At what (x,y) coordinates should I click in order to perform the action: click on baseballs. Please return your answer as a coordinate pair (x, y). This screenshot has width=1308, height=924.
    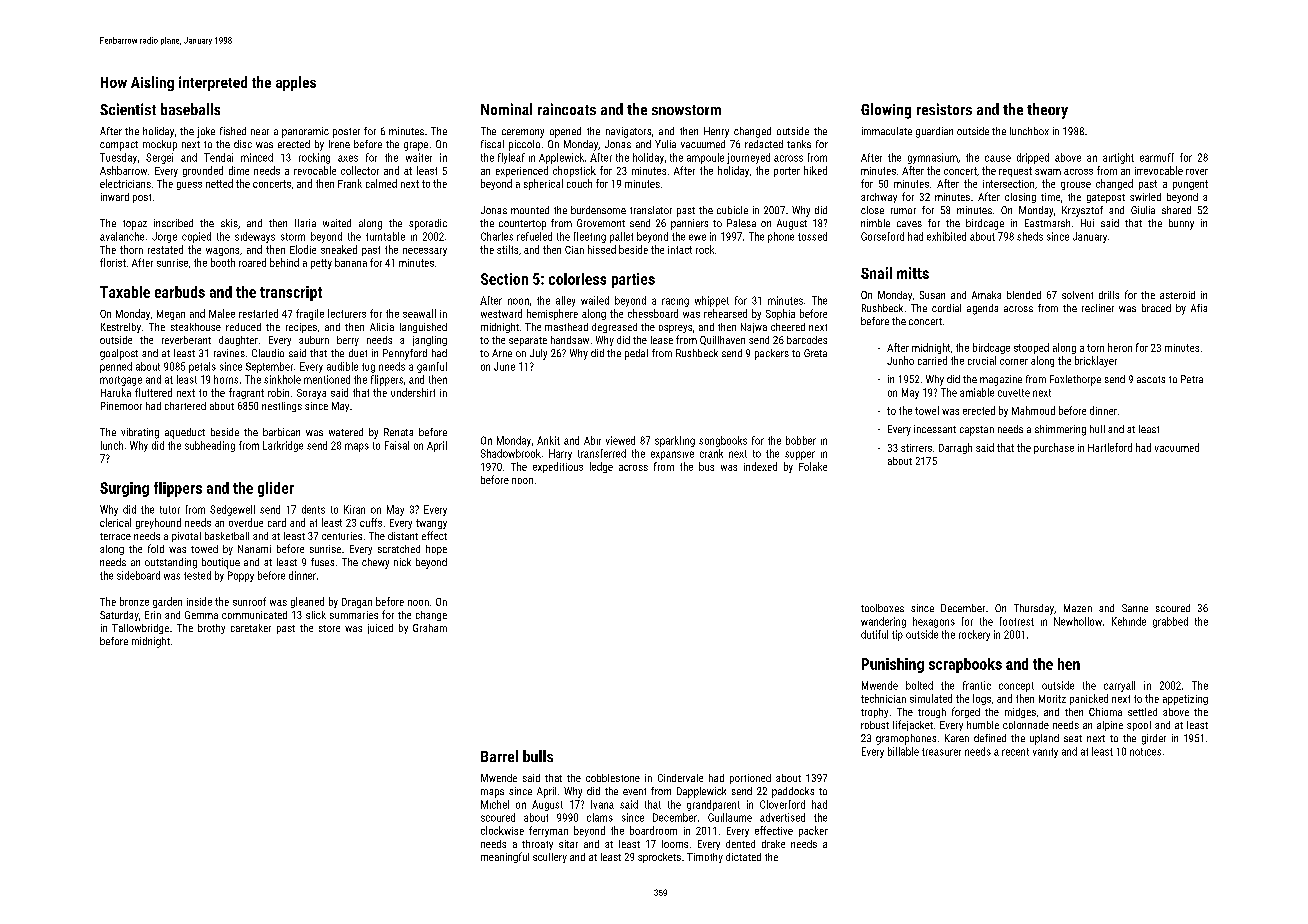
    Looking at the image, I should click on (190, 109).
